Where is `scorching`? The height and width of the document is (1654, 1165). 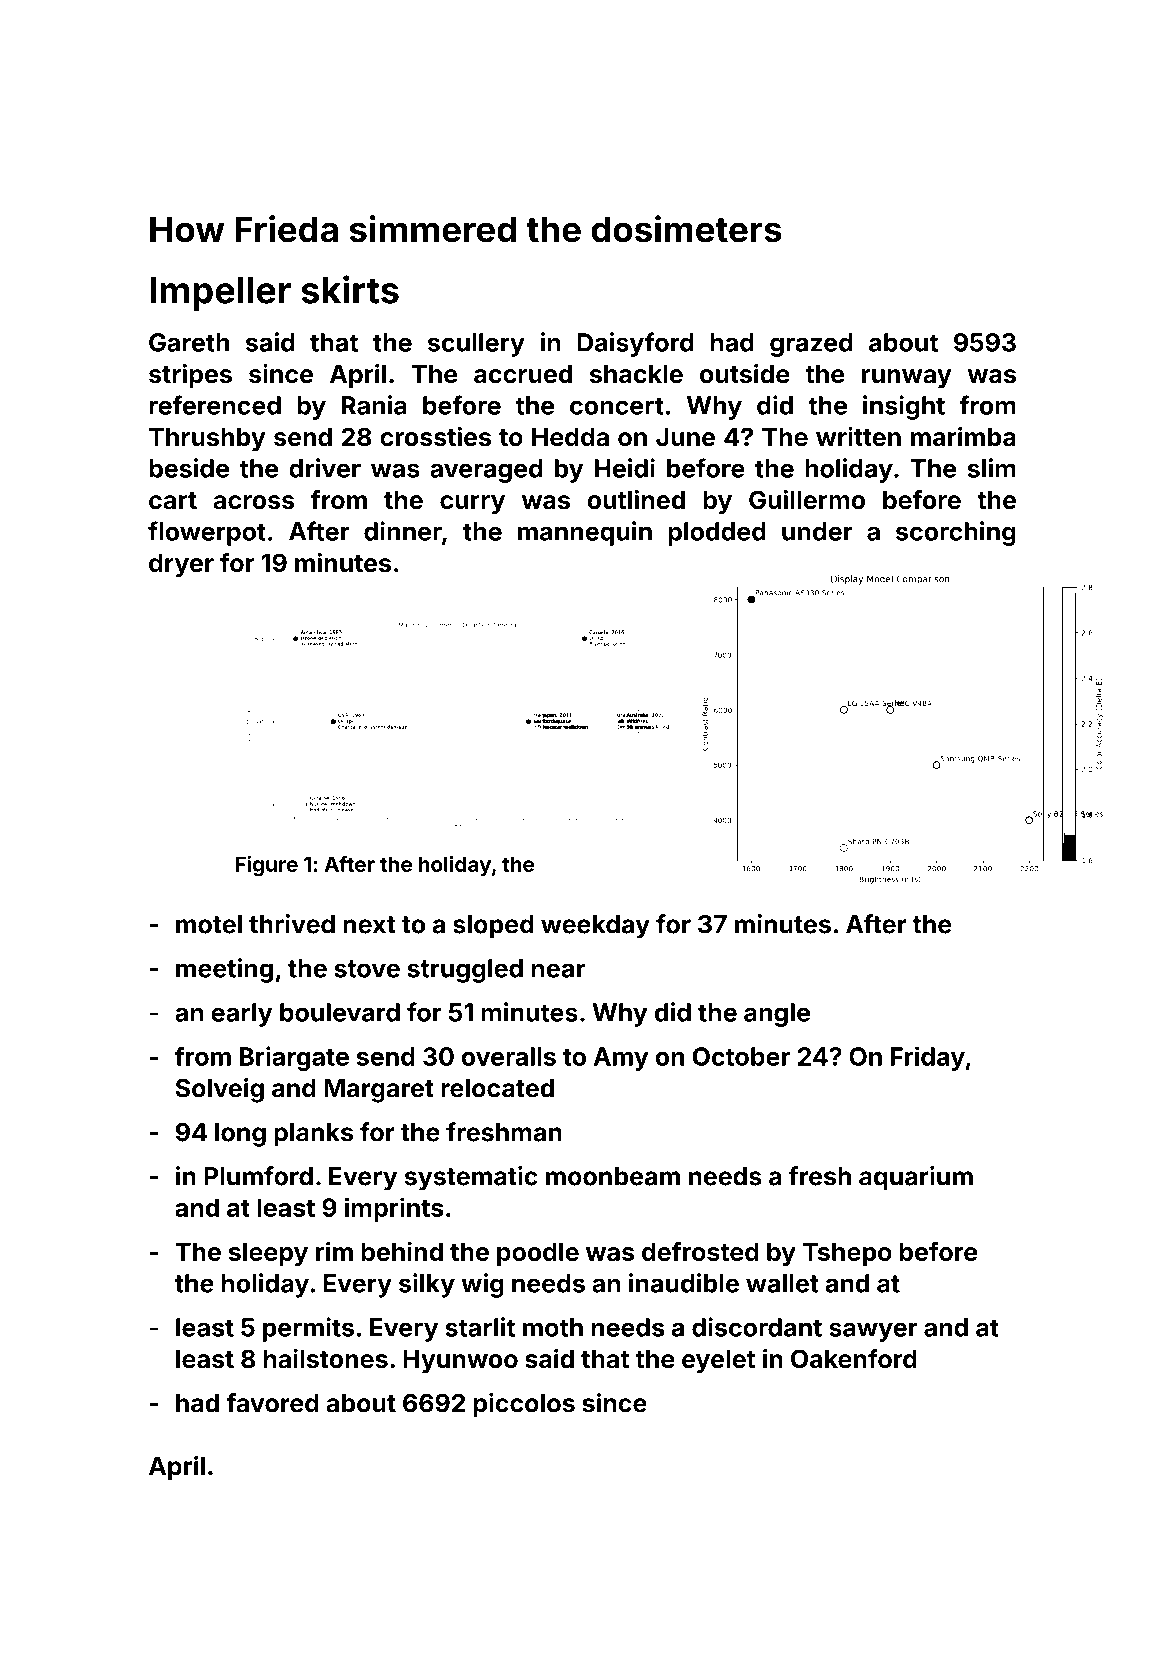 scorching is located at coordinates (956, 533).
